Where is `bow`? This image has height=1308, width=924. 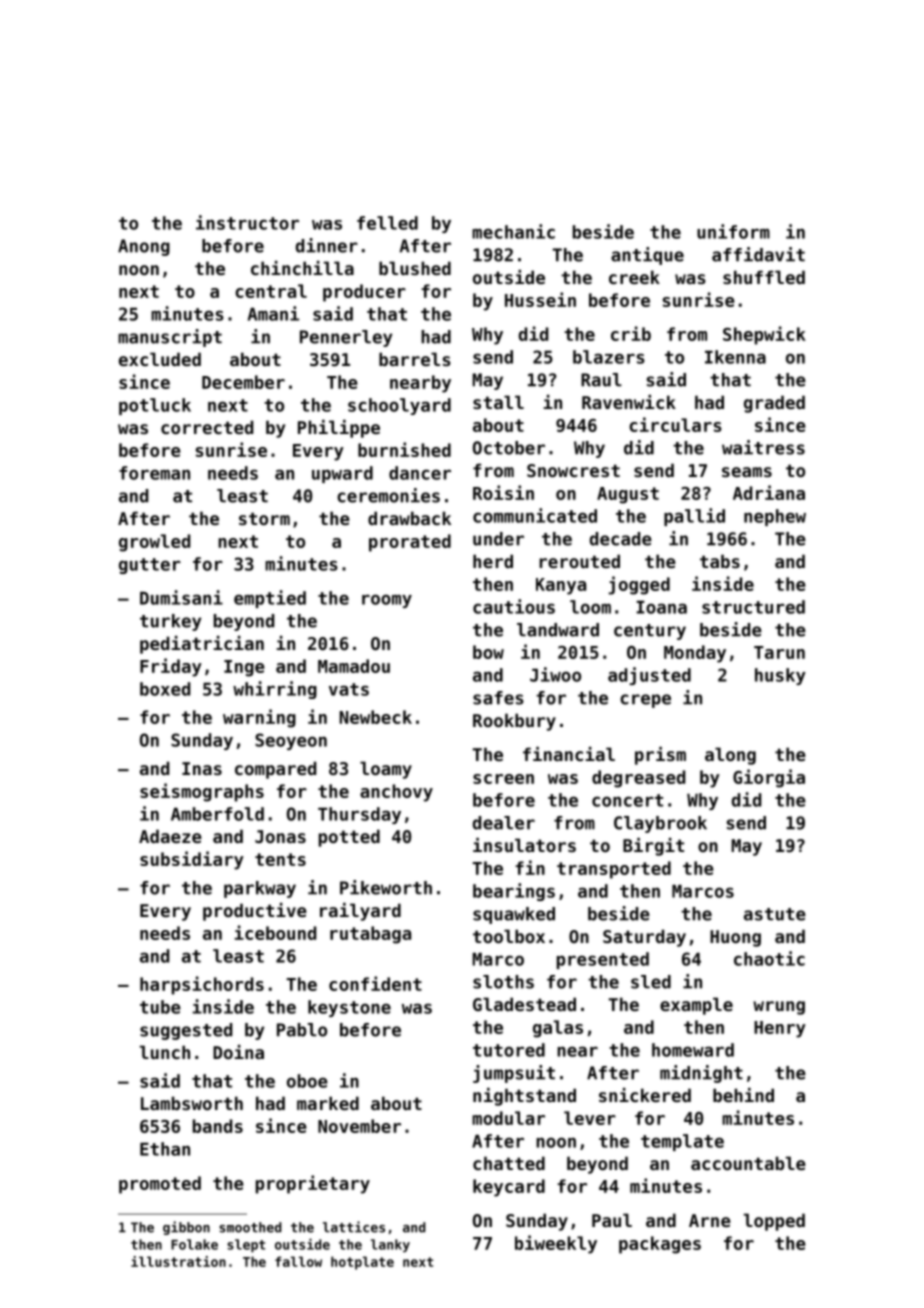
bow is located at coordinates (488, 652).
